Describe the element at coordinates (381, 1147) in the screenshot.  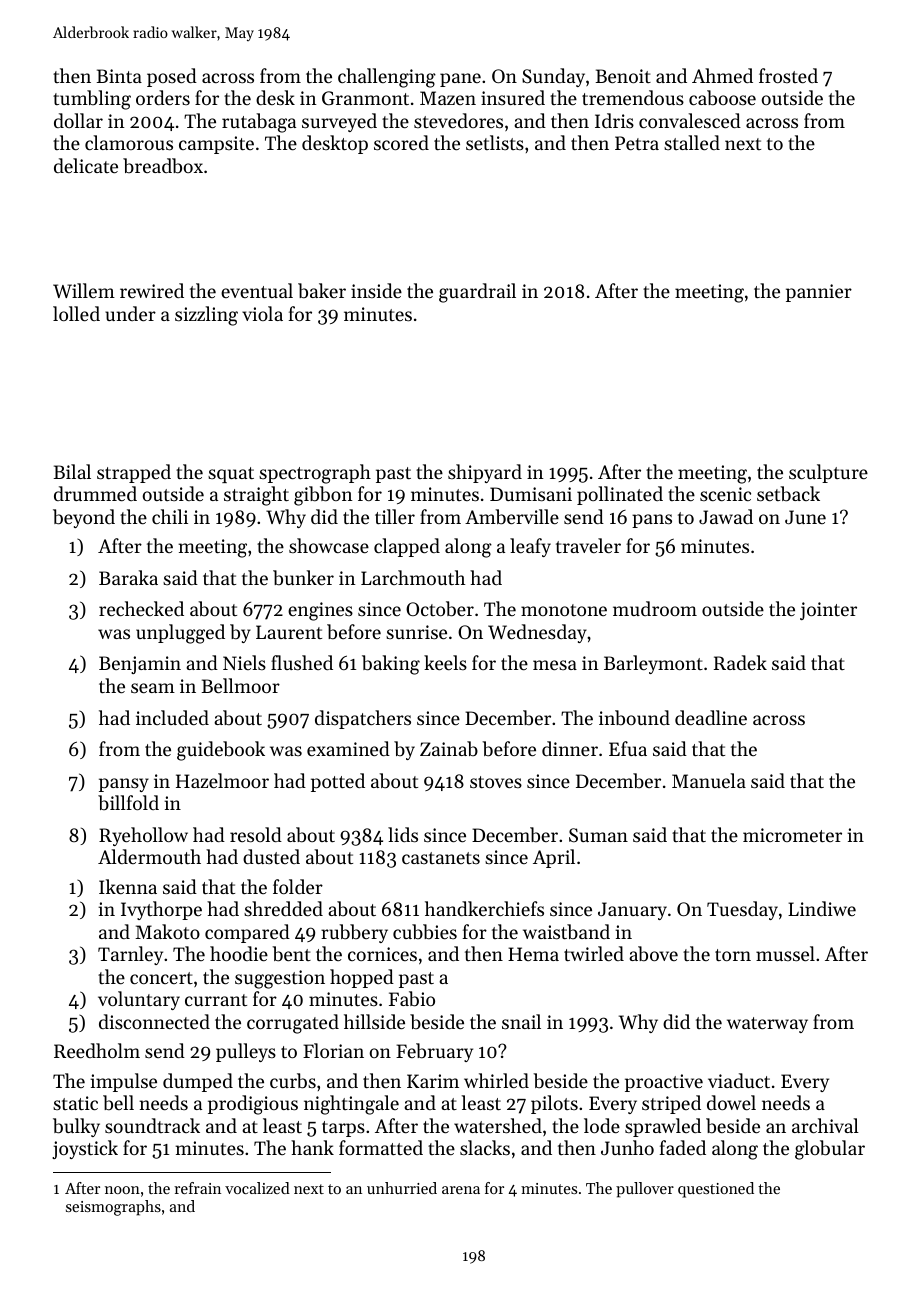
I see `formatted` at that location.
